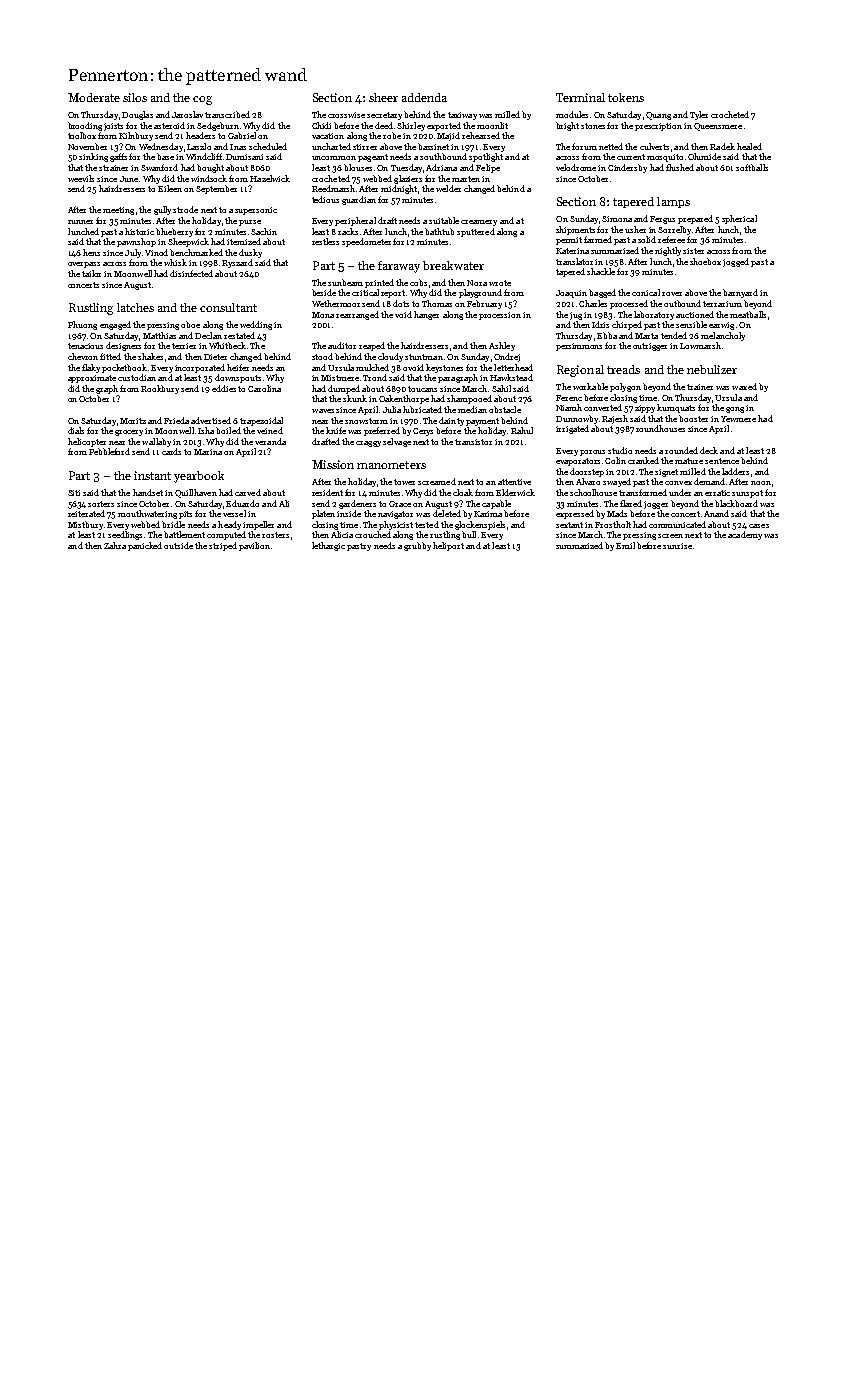 The width and height of the image is (849, 1400). What do you see at coordinates (626, 97) in the image?
I see `tokens` at bounding box center [626, 97].
